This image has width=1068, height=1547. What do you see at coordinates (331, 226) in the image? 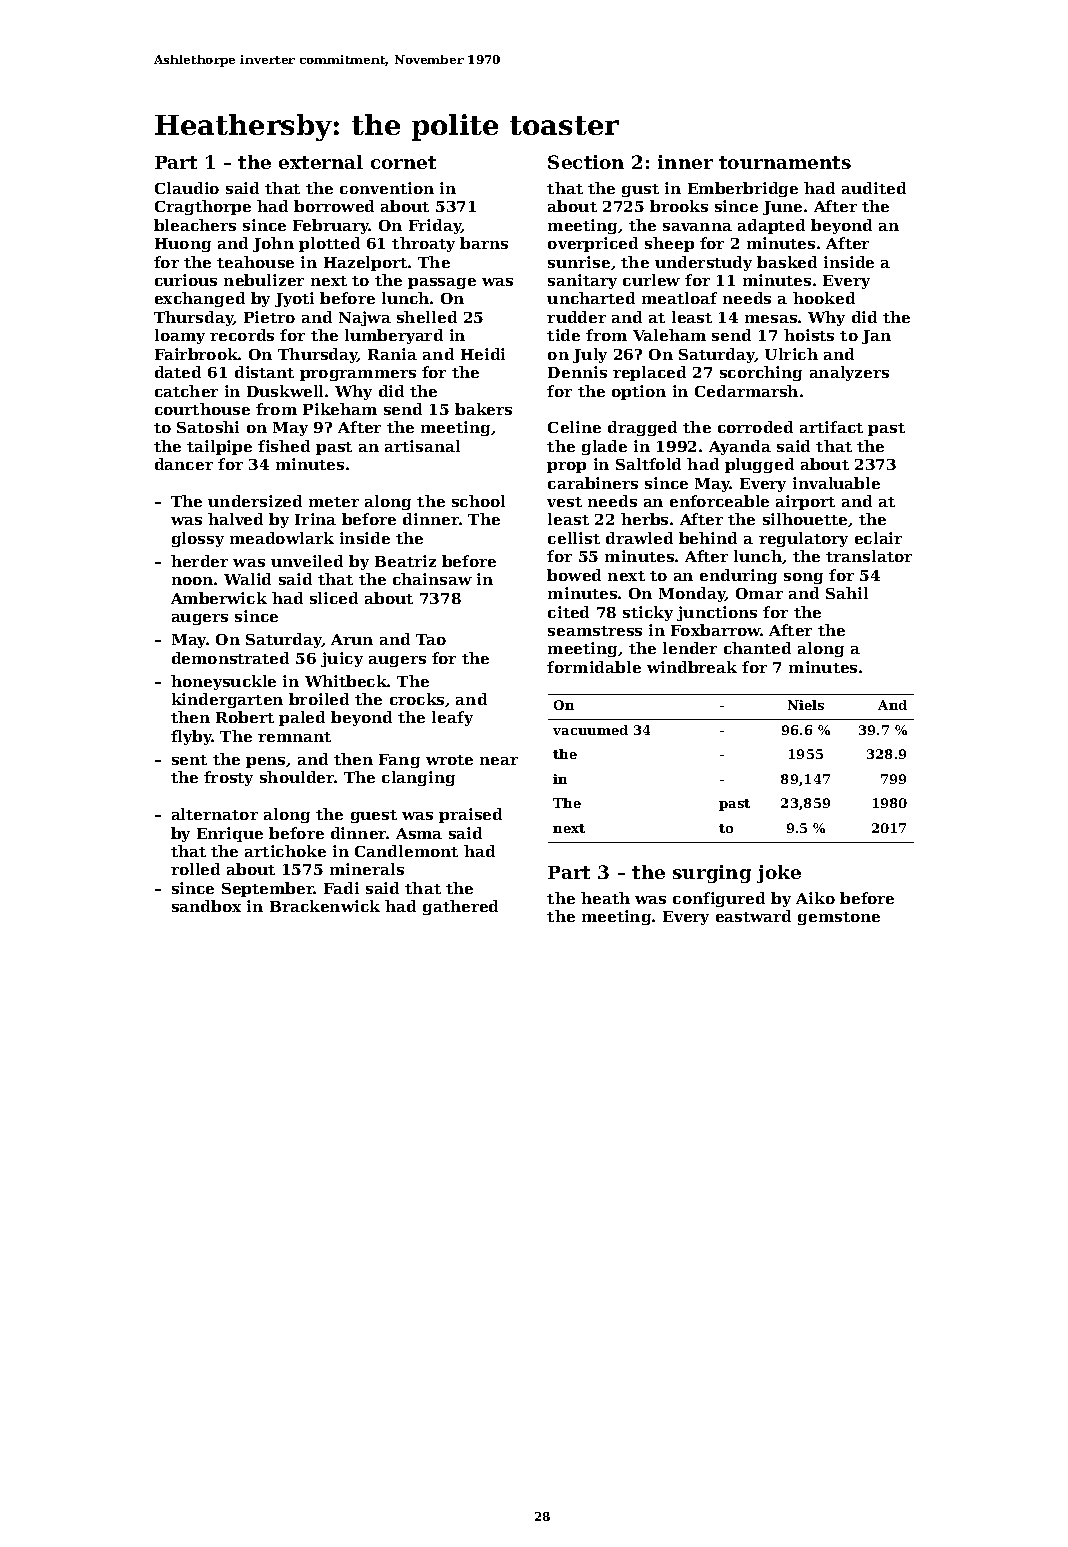
I see `February` at bounding box center [331, 226].
